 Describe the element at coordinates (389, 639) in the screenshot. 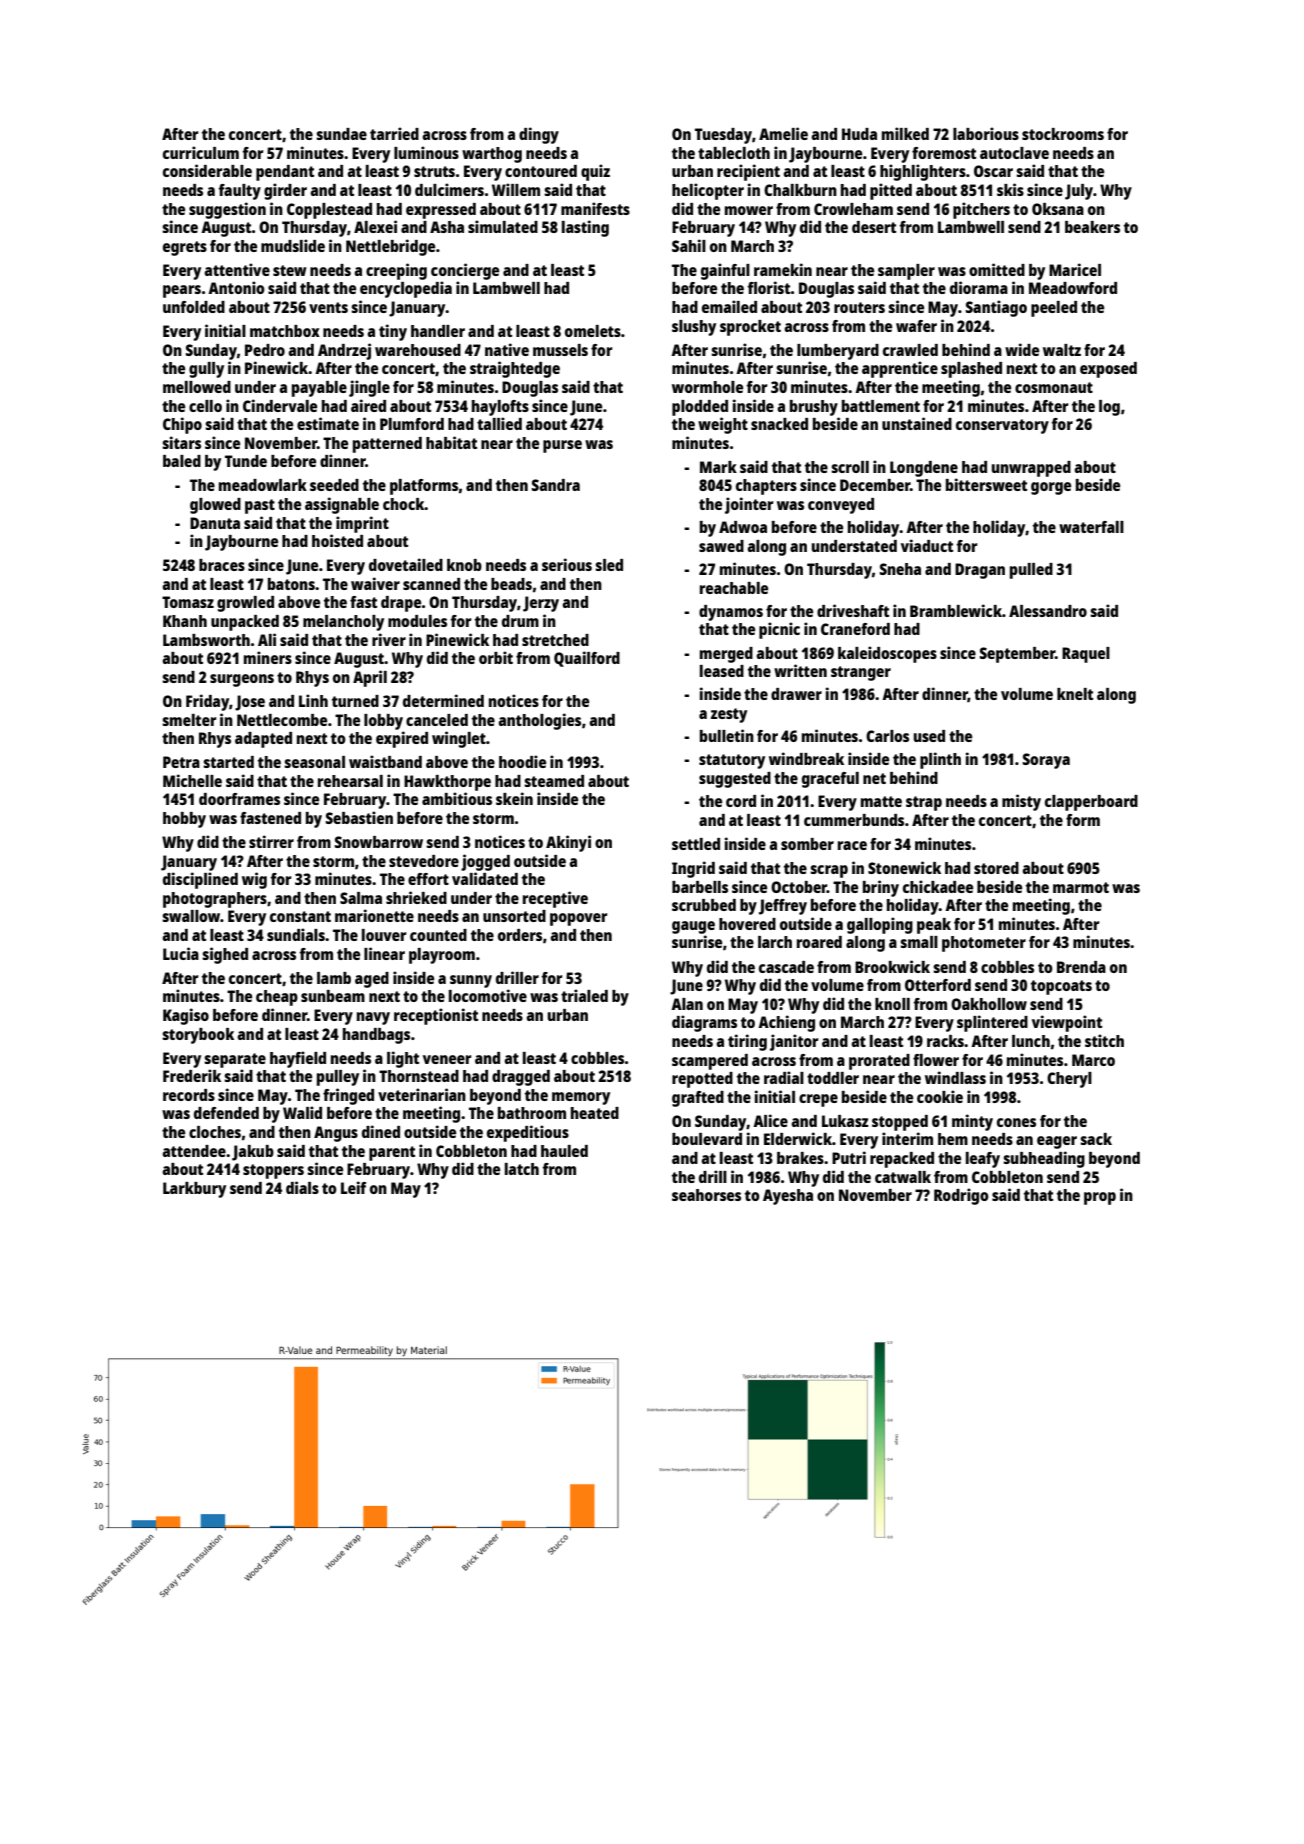

I see `river` at that location.
